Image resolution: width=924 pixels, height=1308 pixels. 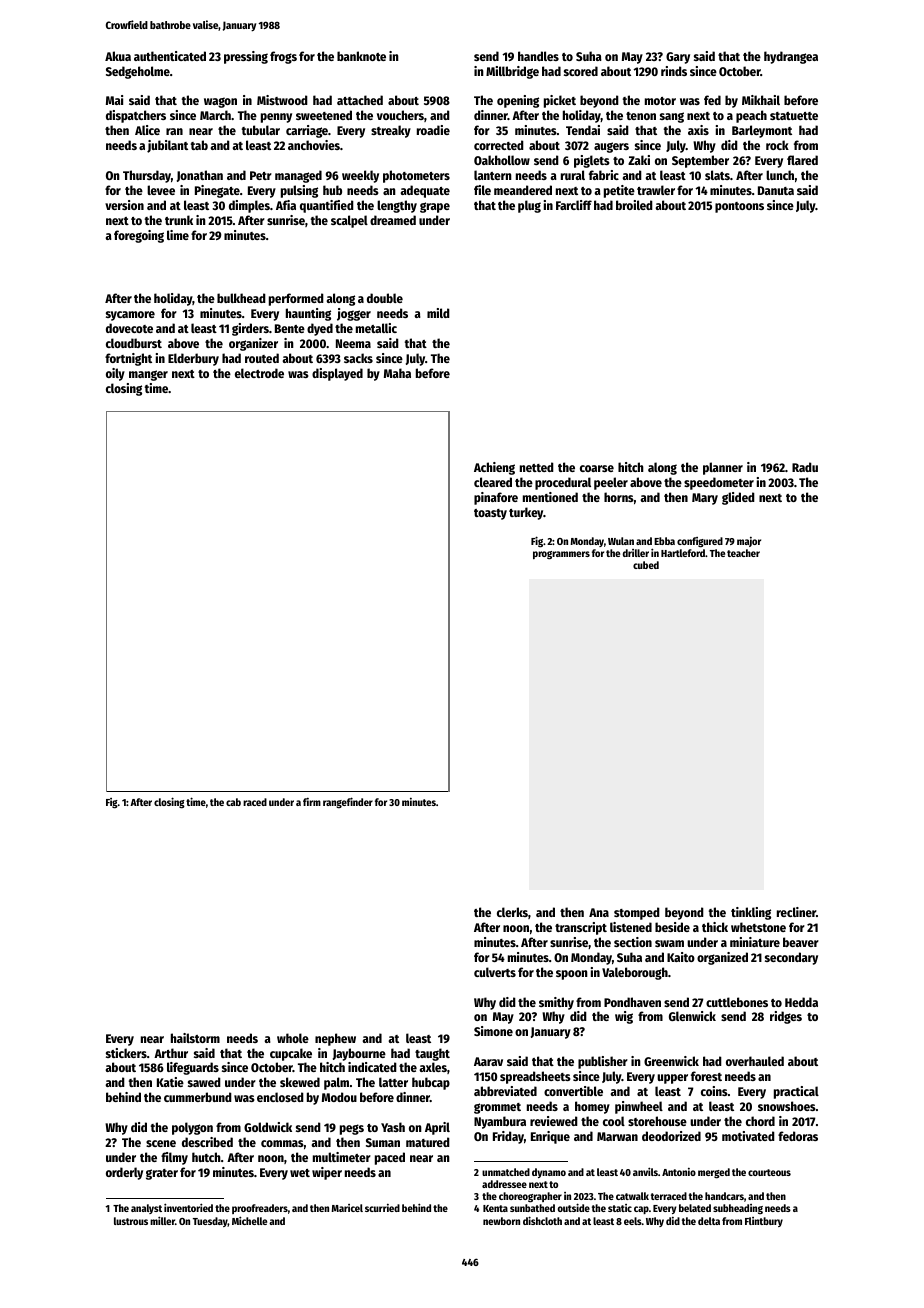 I want to click on firm, so click(x=312, y=802).
